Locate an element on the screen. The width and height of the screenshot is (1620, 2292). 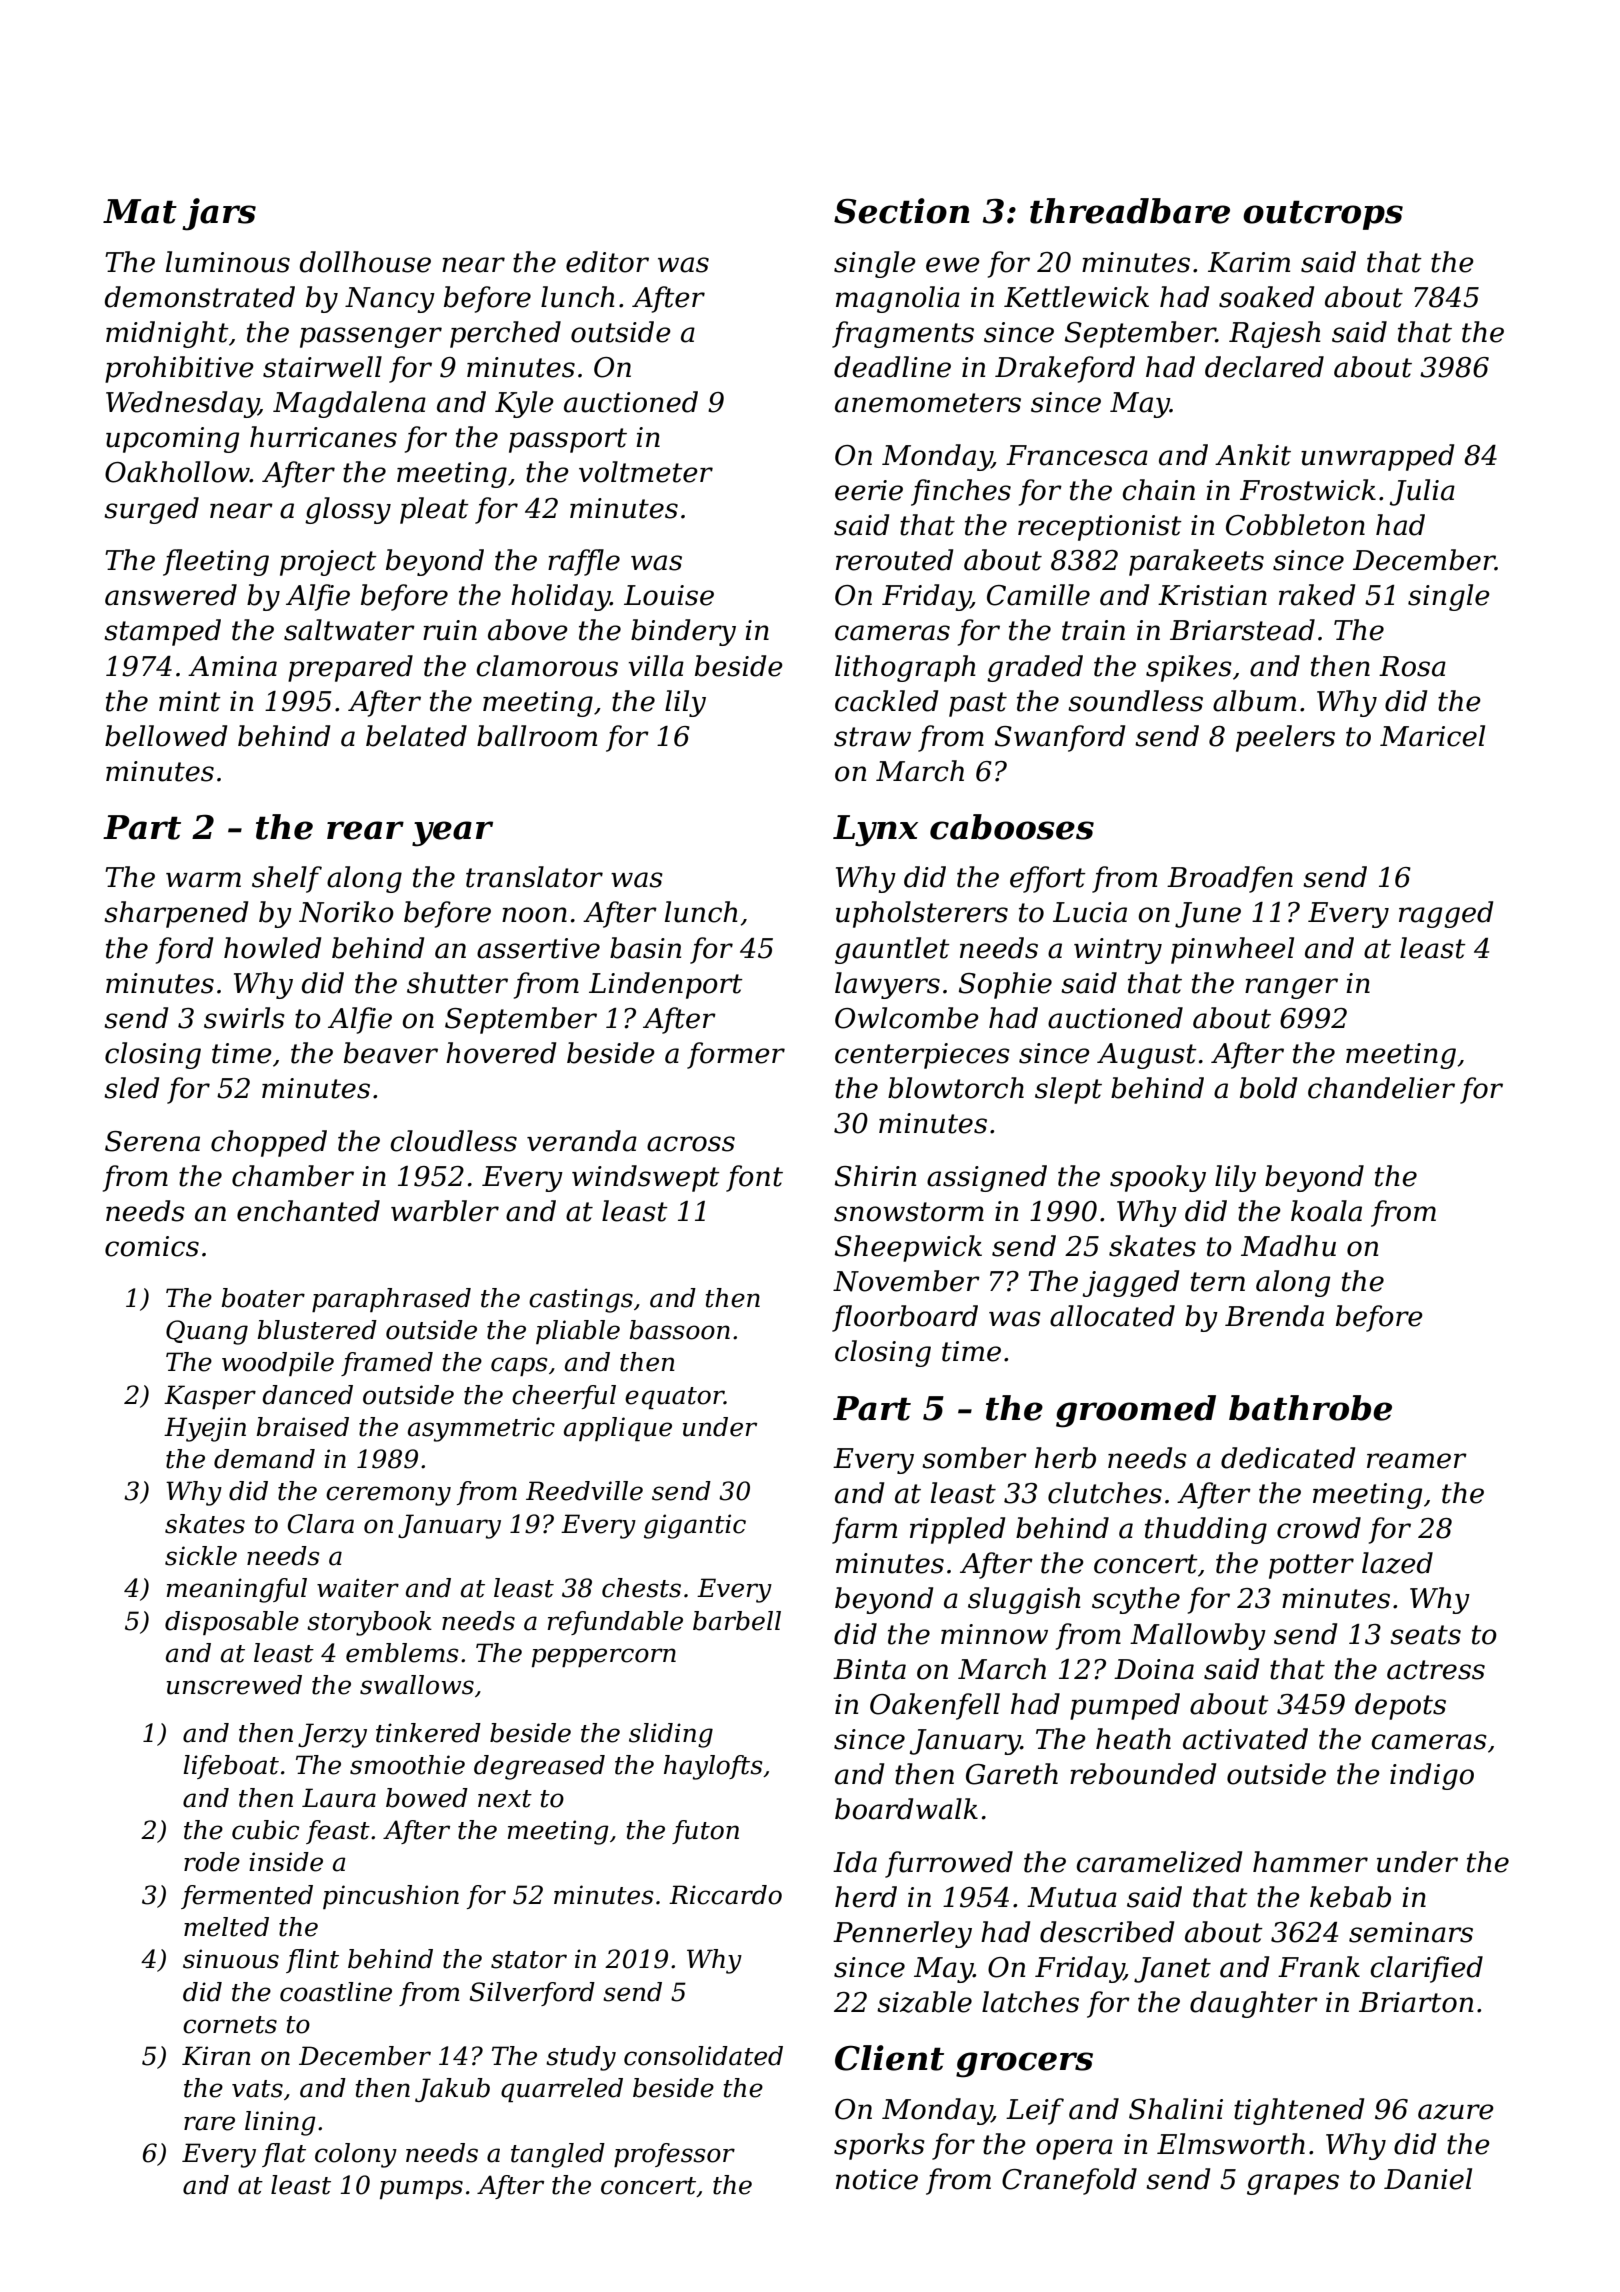
dollhouse is located at coordinates (365, 262).
